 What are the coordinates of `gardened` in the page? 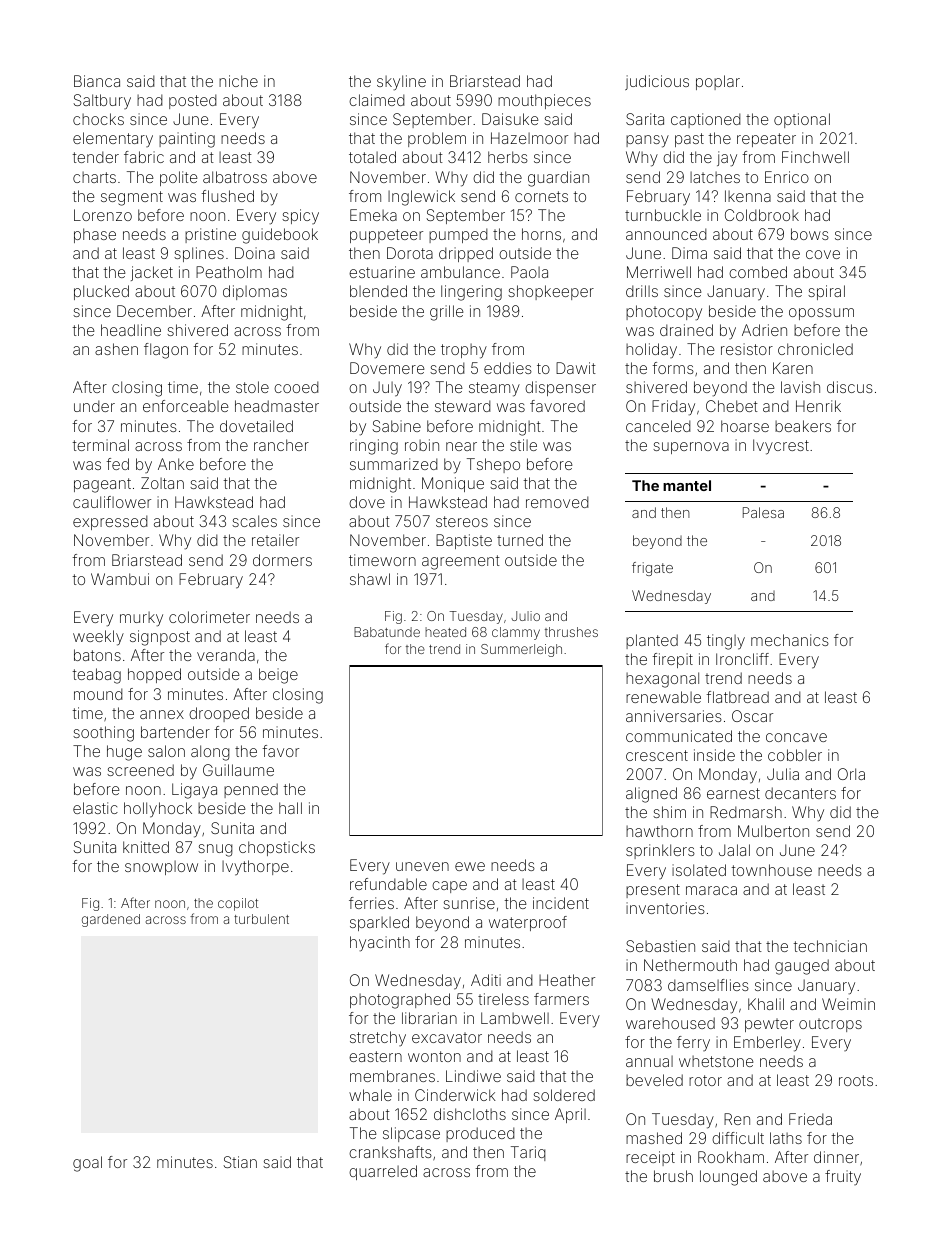 It's located at (111, 920).
